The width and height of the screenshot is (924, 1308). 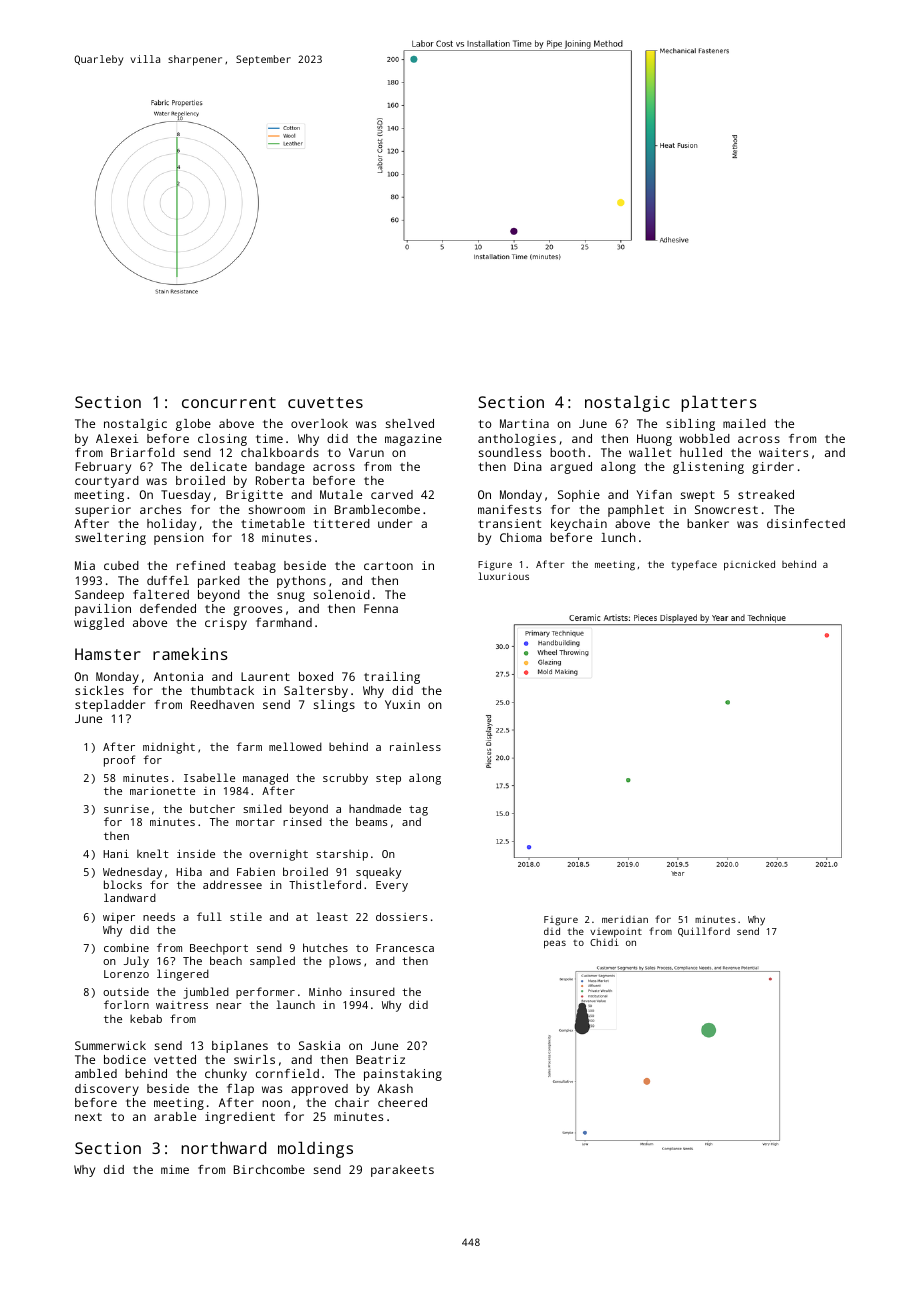 I want to click on smiled, so click(x=262, y=808).
